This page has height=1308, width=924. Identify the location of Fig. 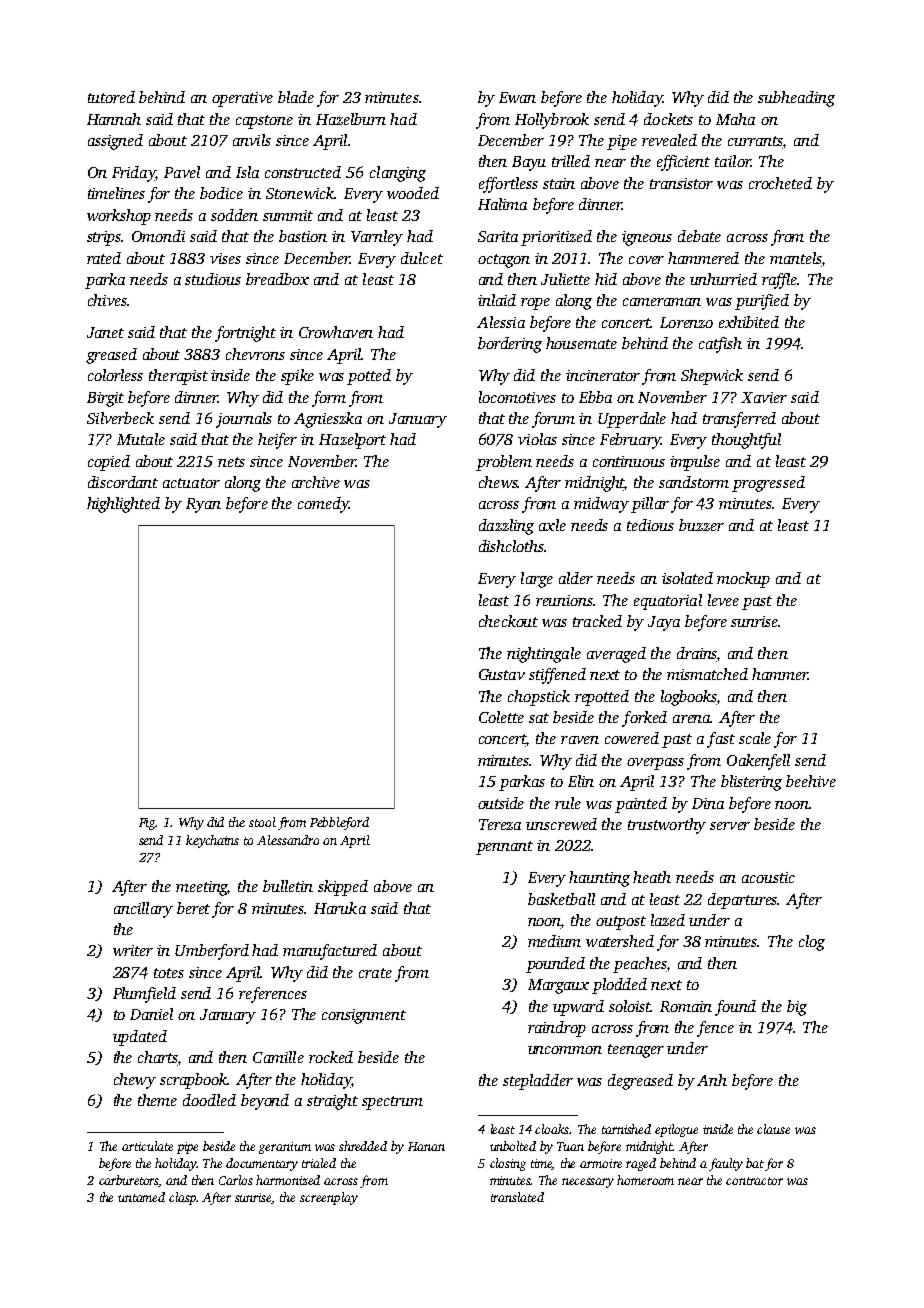
(147, 824).
